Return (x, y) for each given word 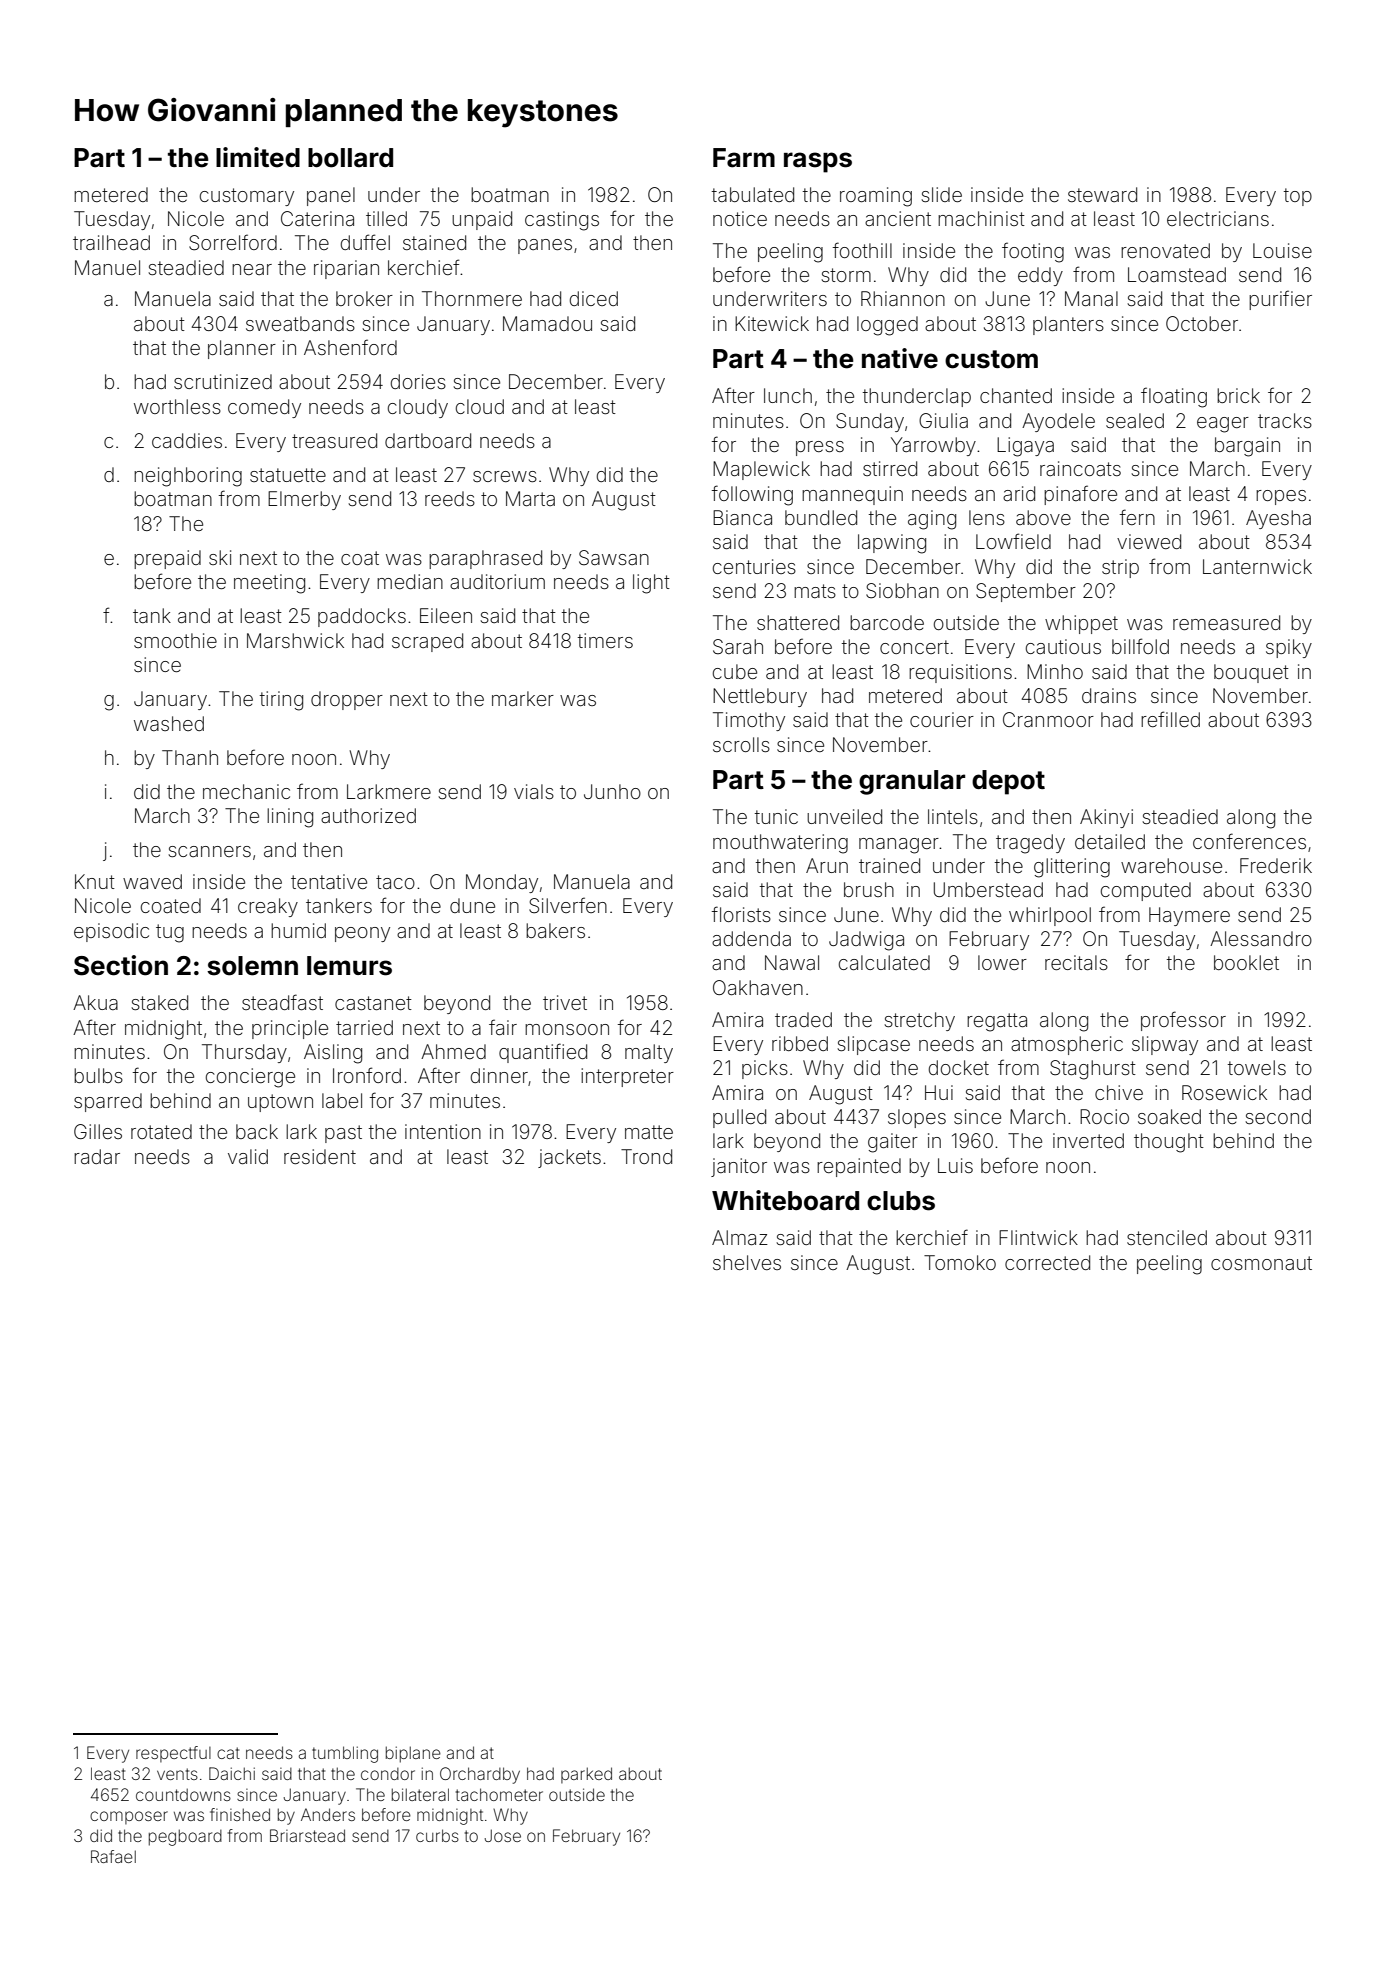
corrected (1047, 1262)
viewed (1149, 541)
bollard (350, 158)
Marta (530, 498)
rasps (818, 162)
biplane (413, 1754)
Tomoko (960, 1262)
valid (248, 1156)
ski (220, 557)
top (1298, 197)
